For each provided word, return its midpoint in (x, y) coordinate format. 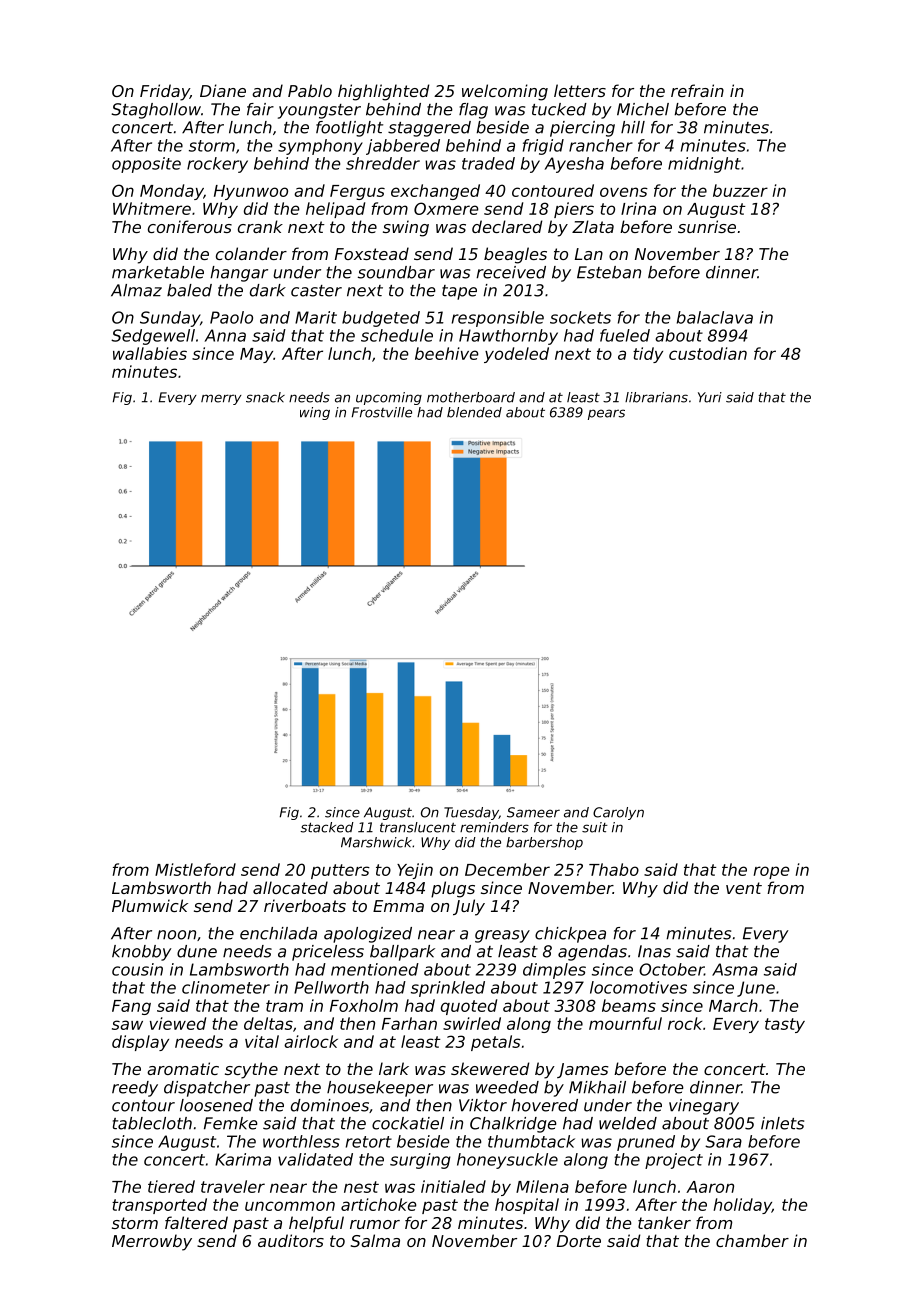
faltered (196, 1222)
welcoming (505, 92)
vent (744, 888)
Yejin (415, 871)
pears (606, 414)
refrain (697, 90)
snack (265, 397)
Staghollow (156, 111)
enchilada (278, 933)
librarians (656, 397)
